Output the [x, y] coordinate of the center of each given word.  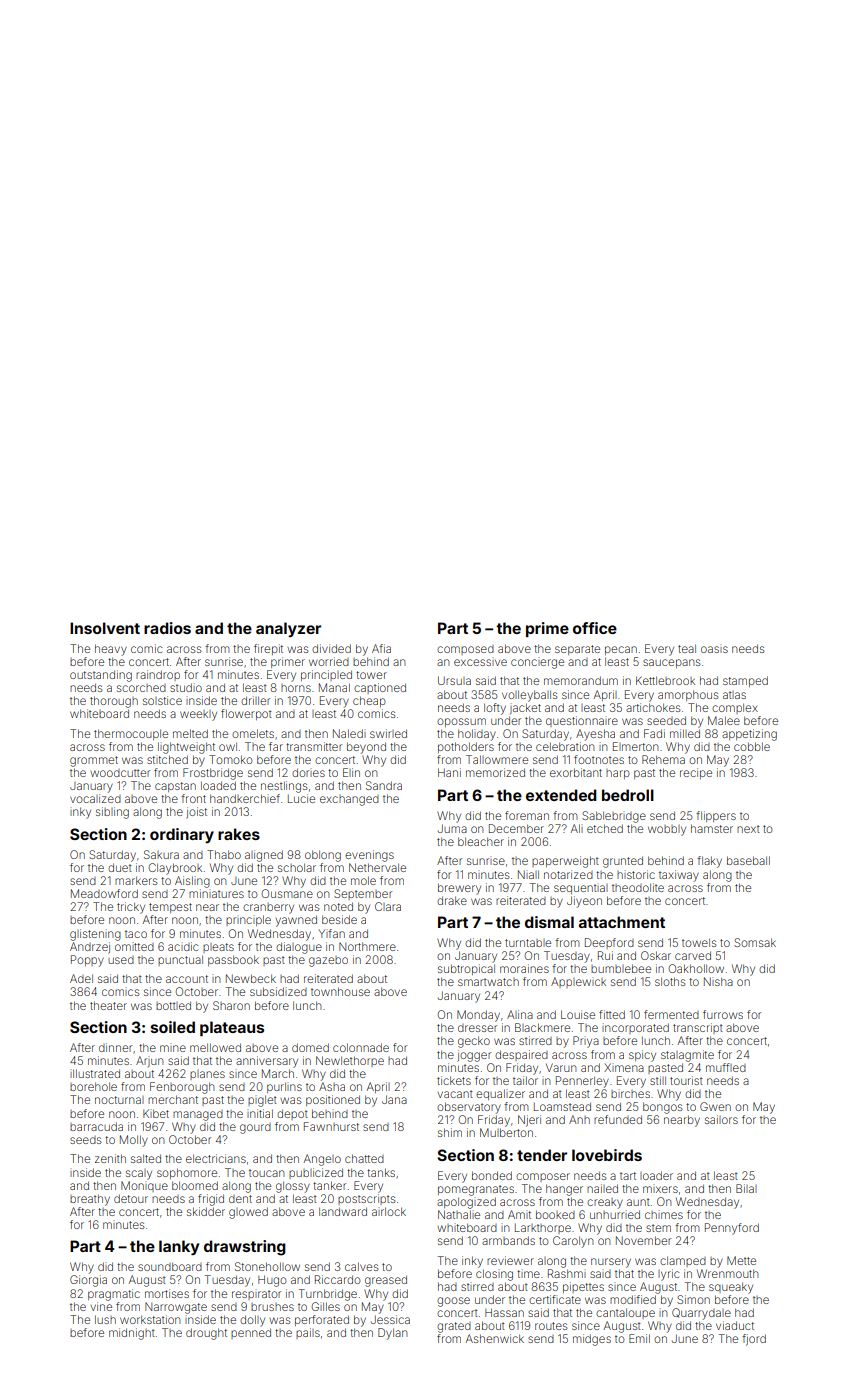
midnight [132, 1334]
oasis [714, 649]
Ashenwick [495, 1338]
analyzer [288, 629]
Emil [639, 1338]
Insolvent [105, 628]
